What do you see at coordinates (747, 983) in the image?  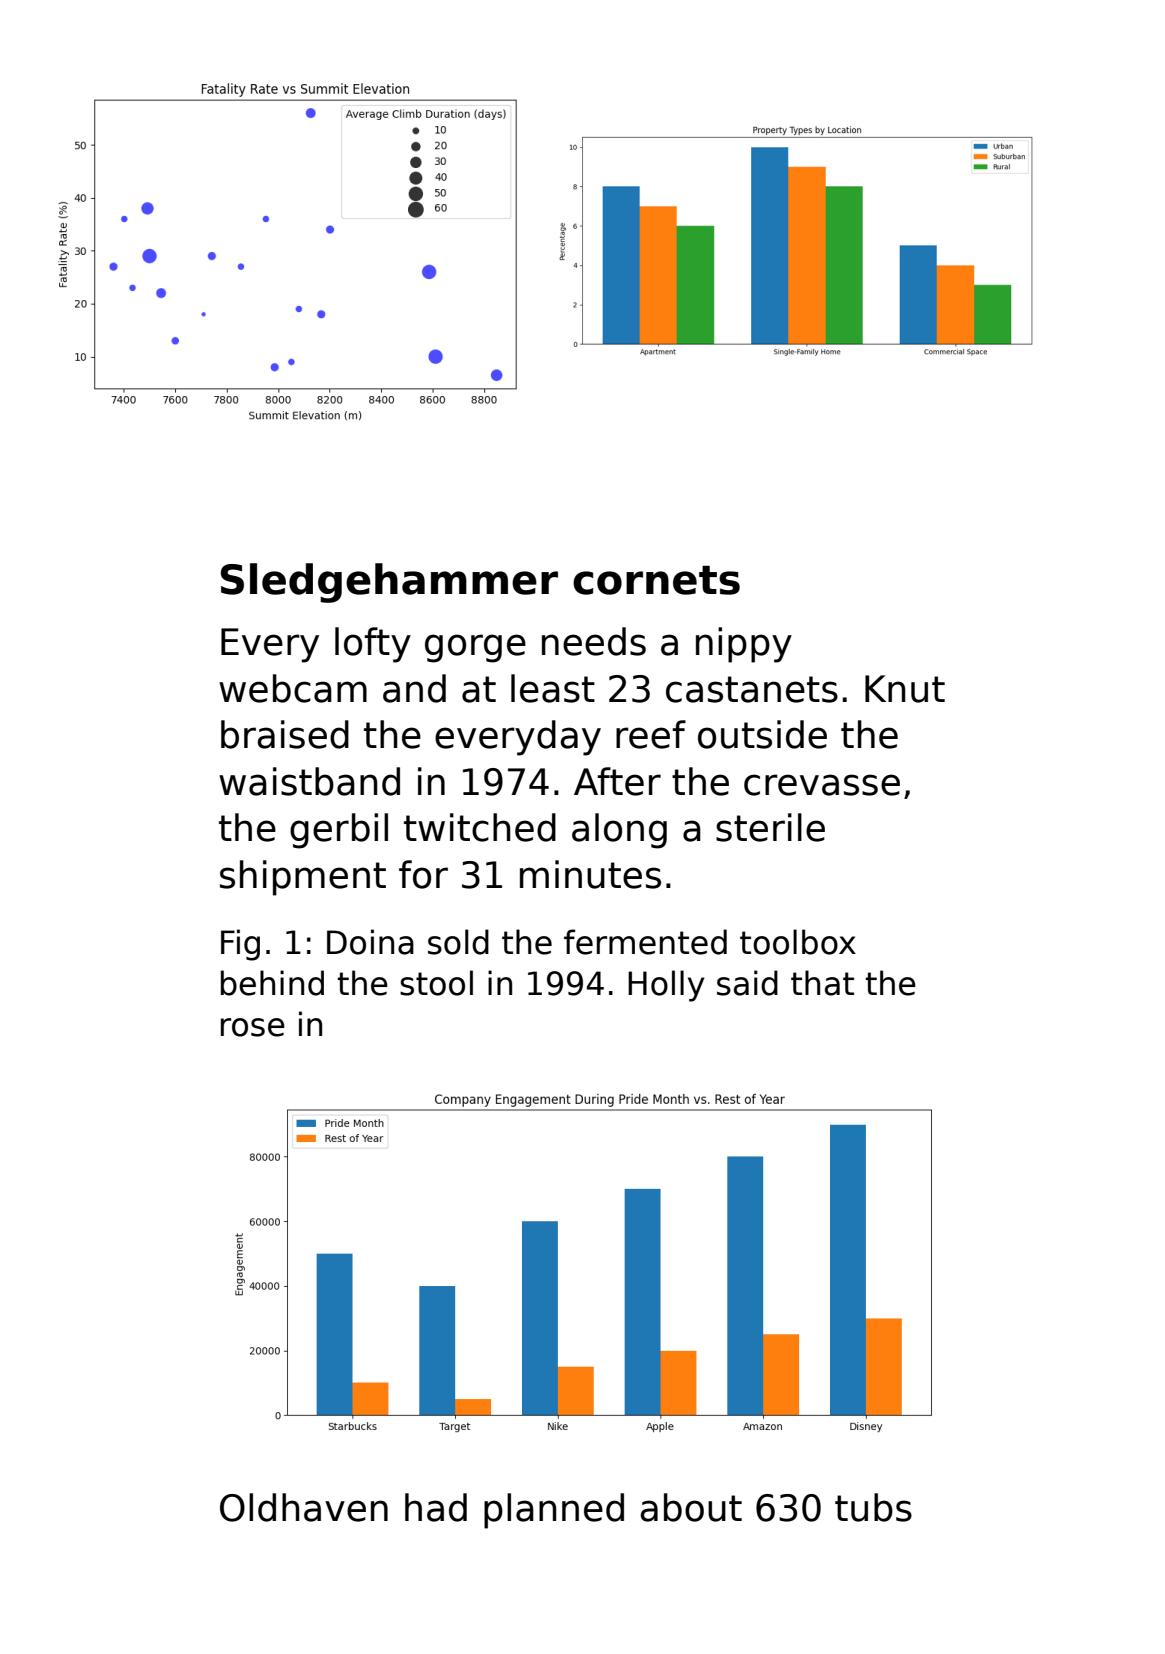 I see `said` at bounding box center [747, 983].
